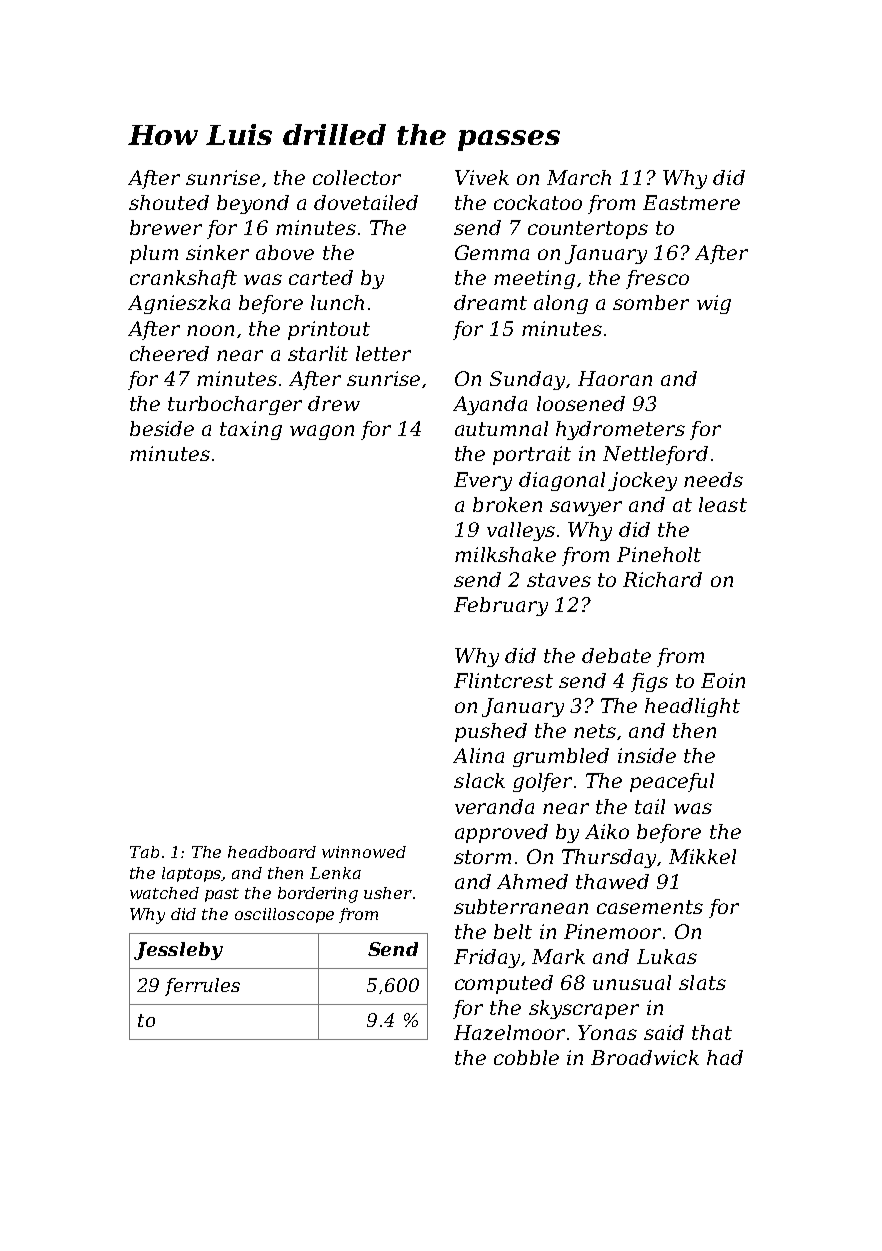 Image resolution: width=882 pixels, height=1251 pixels. What do you see at coordinates (579, 177) in the document?
I see `March` at bounding box center [579, 177].
